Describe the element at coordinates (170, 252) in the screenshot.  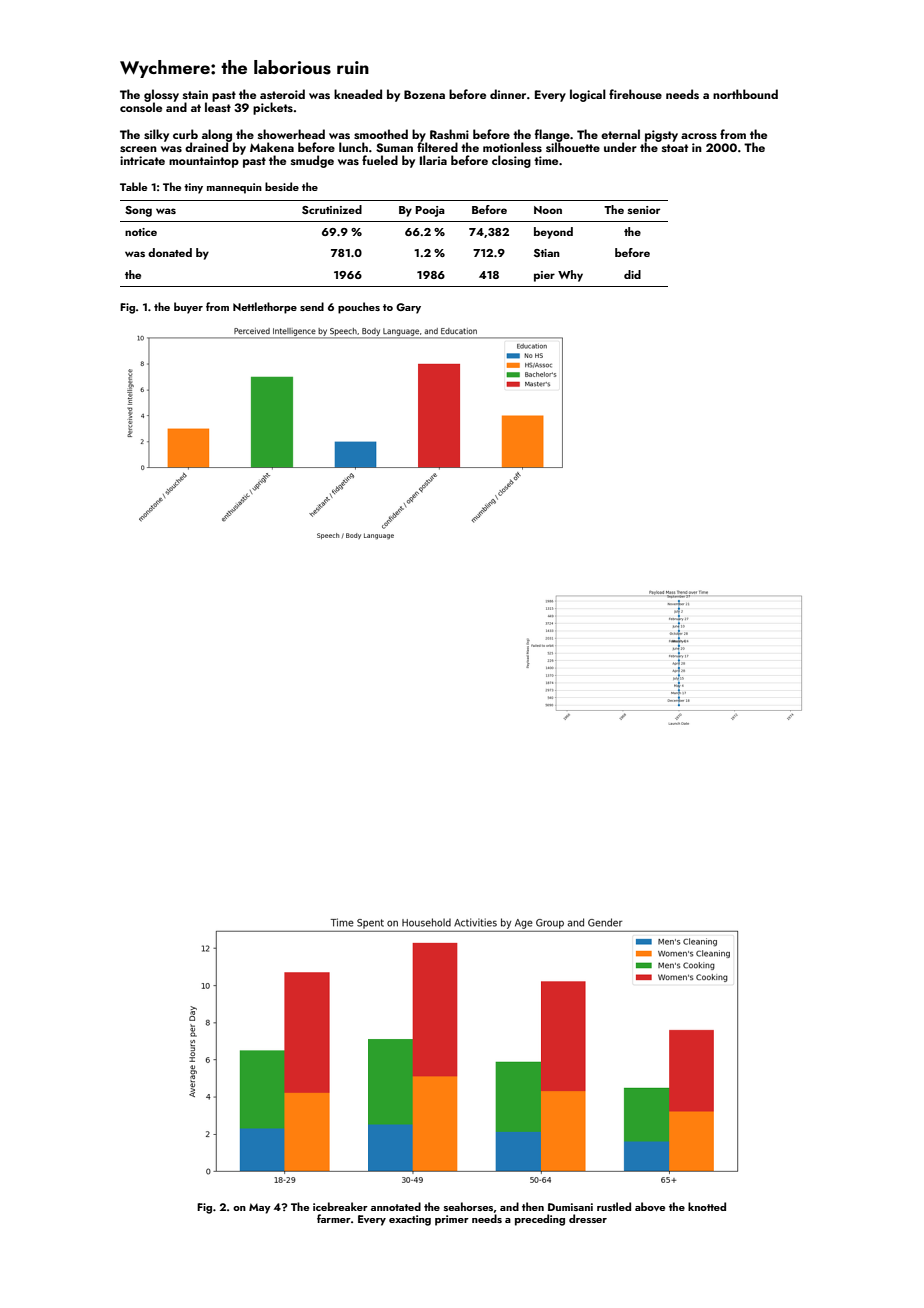
I see `donated` at that location.
